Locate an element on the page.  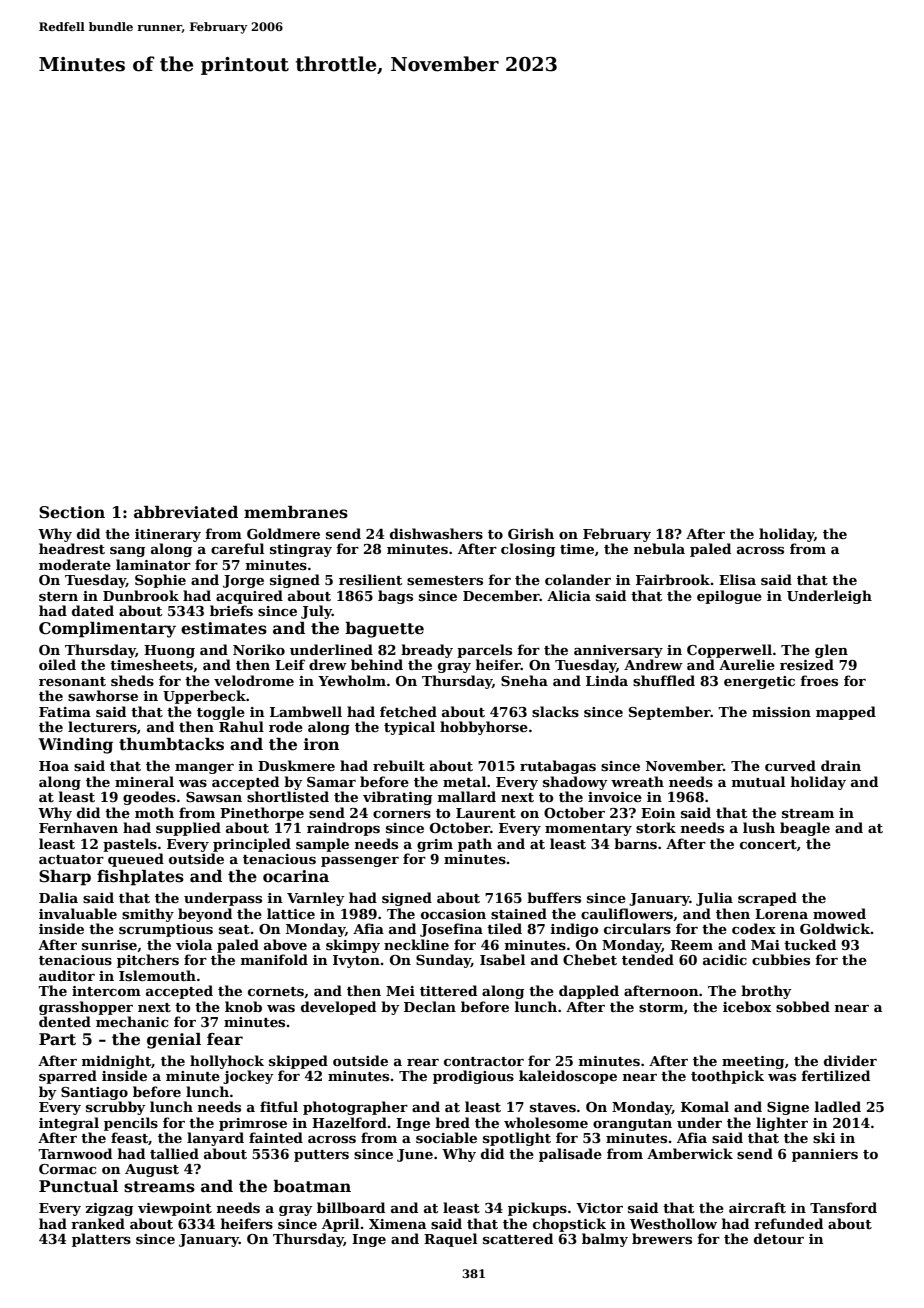
detour is located at coordinates (779, 1238).
